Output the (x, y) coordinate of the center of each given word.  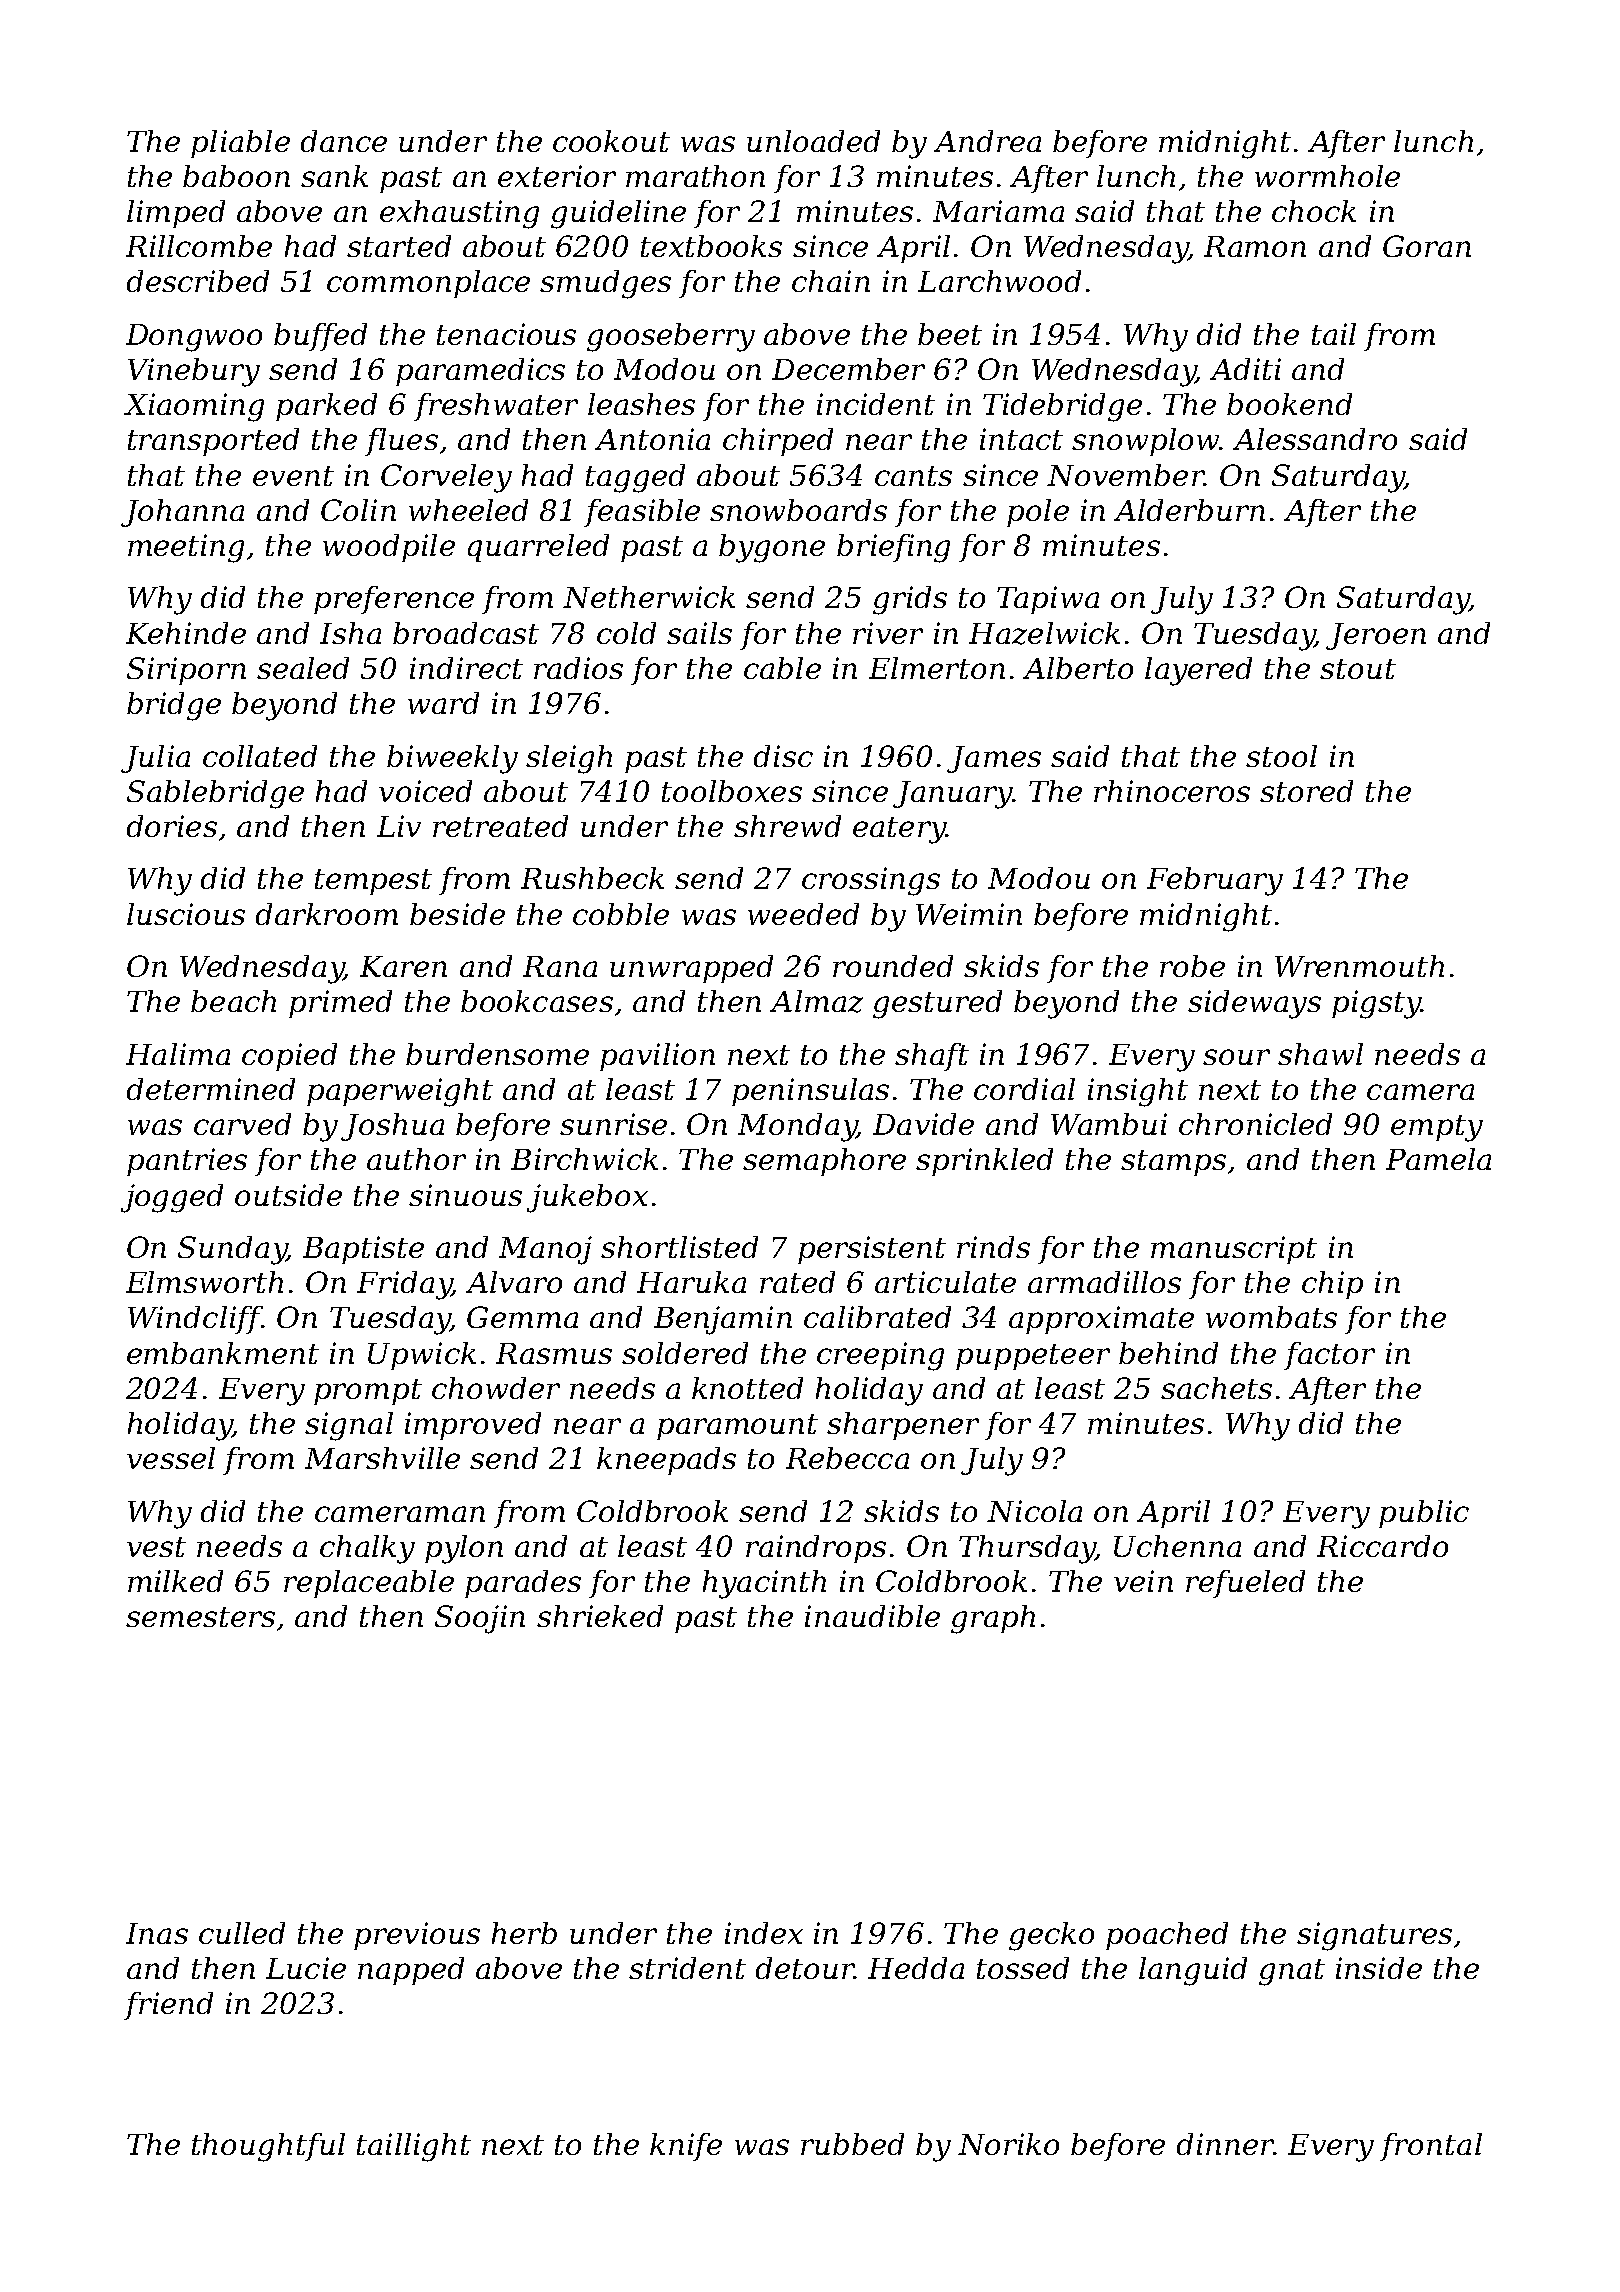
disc (783, 756)
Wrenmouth (1359, 966)
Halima (178, 1054)
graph (993, 1619)
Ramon (1255, 246)
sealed (303, 668)
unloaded (813, 141)
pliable (240, 144)
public (1424, 1514)
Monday (797, 1127)
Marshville (382, 1458)
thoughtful (268, 2147)
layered (1198, 671)
